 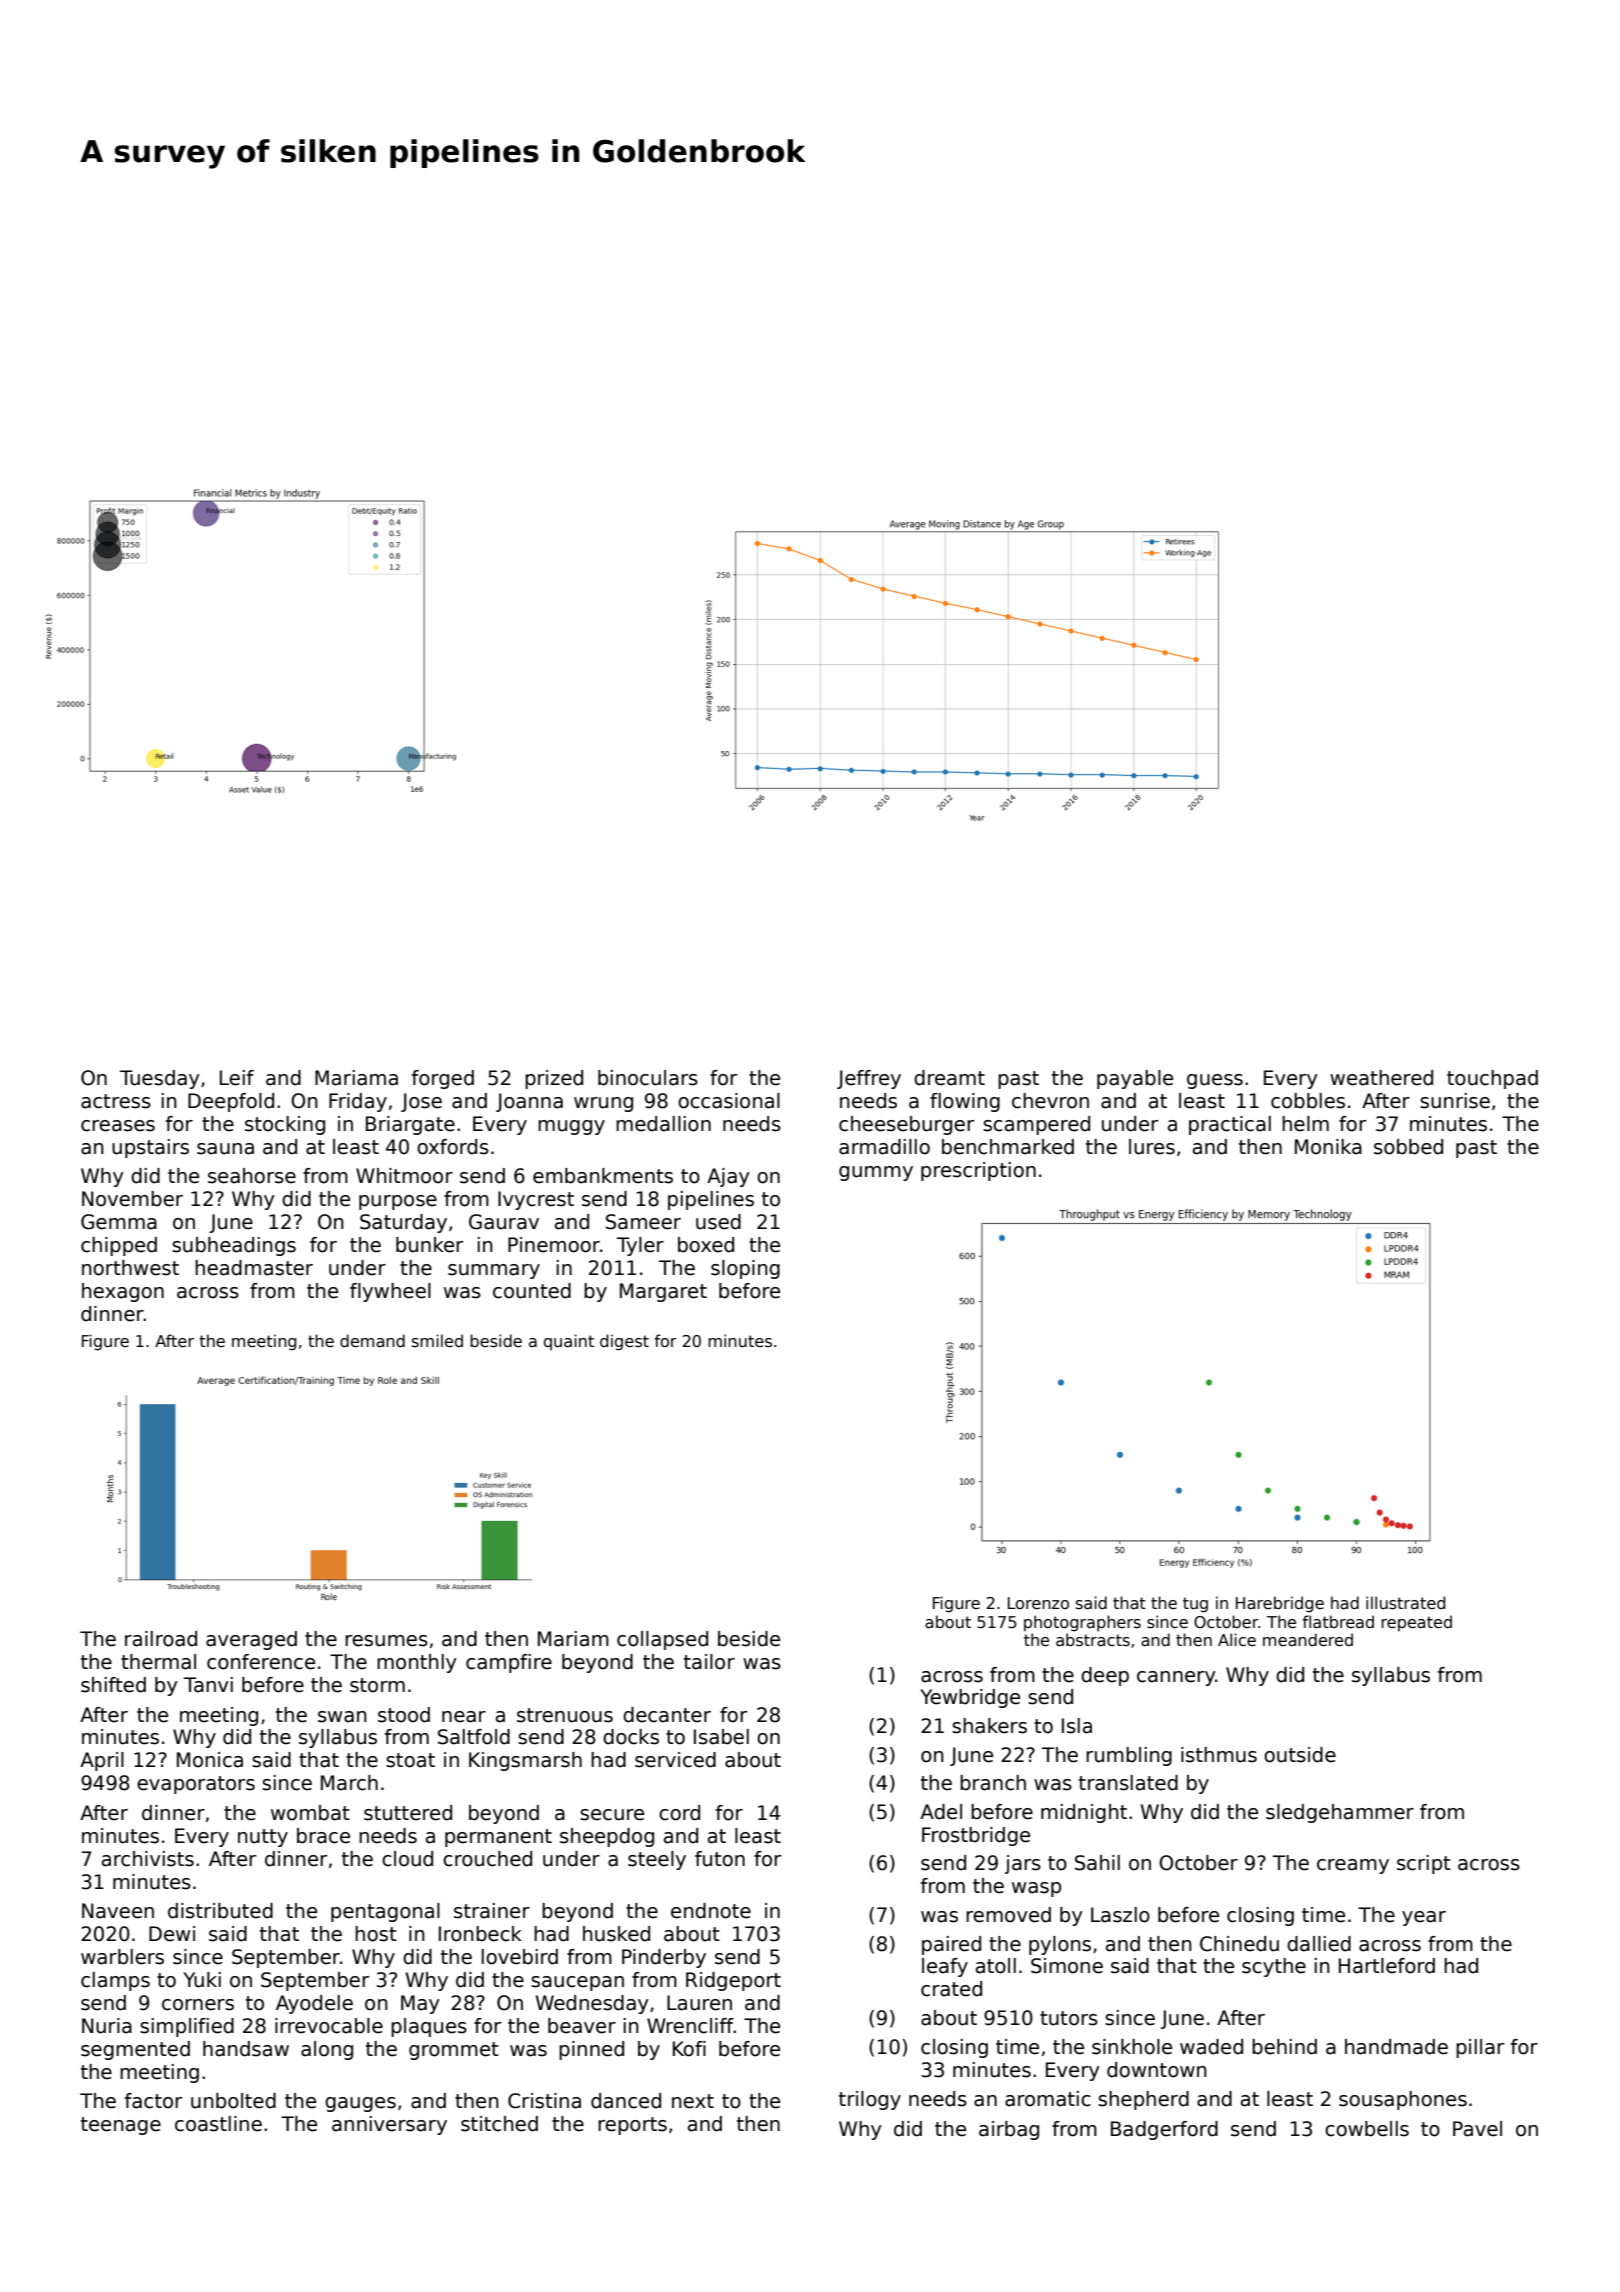 What do you see at coordinates (624, 1342) in the screenshot?
I see `digest` at bounding box center [624, 1342].
